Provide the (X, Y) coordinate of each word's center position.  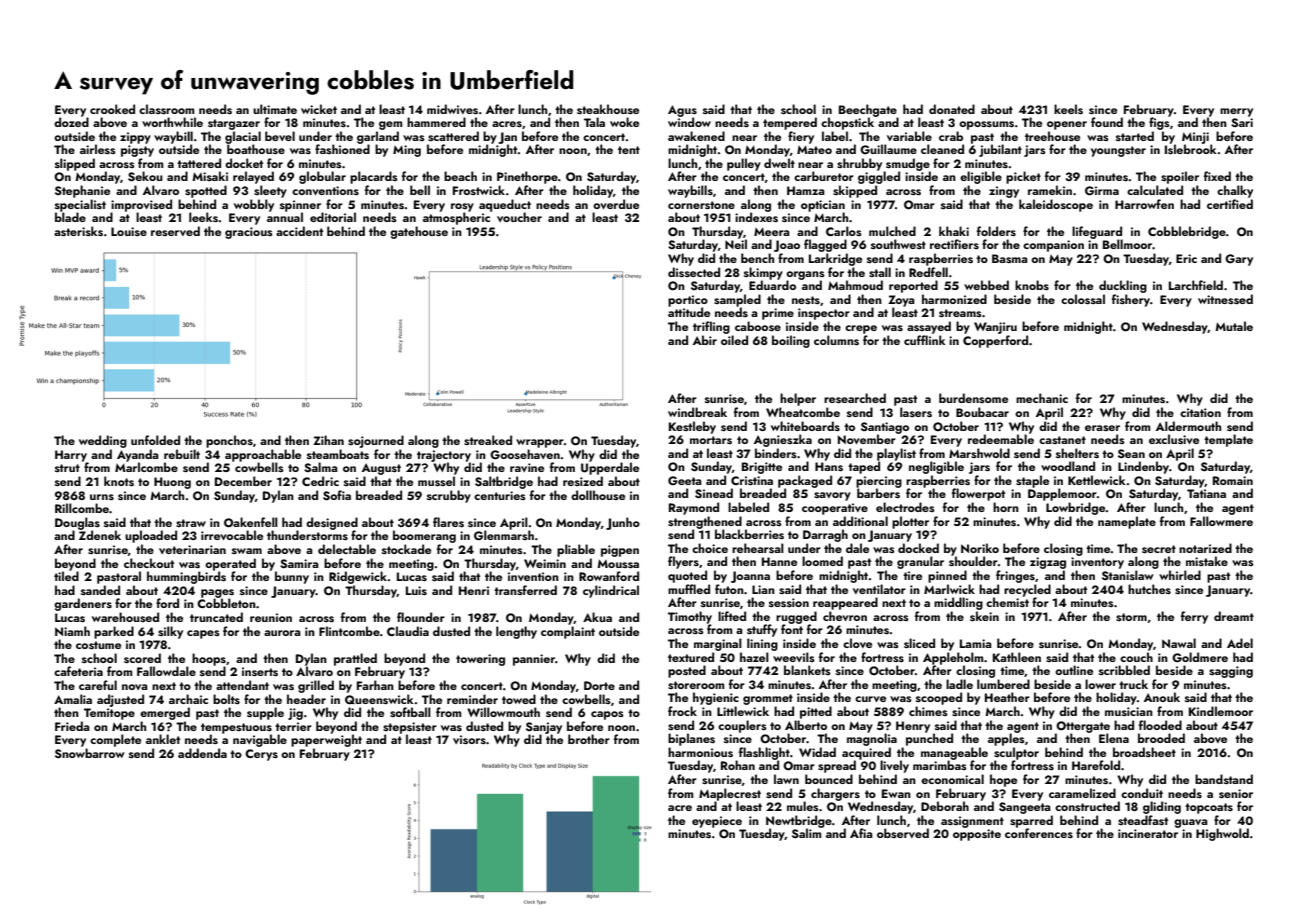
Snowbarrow (90, 753)
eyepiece (717, 822)
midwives (452, 109)
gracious (249, 233)
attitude (689, 312)
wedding (103, 441)
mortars (711, 440)
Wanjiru (995, 328)
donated (952, 109)
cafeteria (78, 671)
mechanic (1042, 398)
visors (469, 739)
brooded (1161, 738)
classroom (167, 109)
